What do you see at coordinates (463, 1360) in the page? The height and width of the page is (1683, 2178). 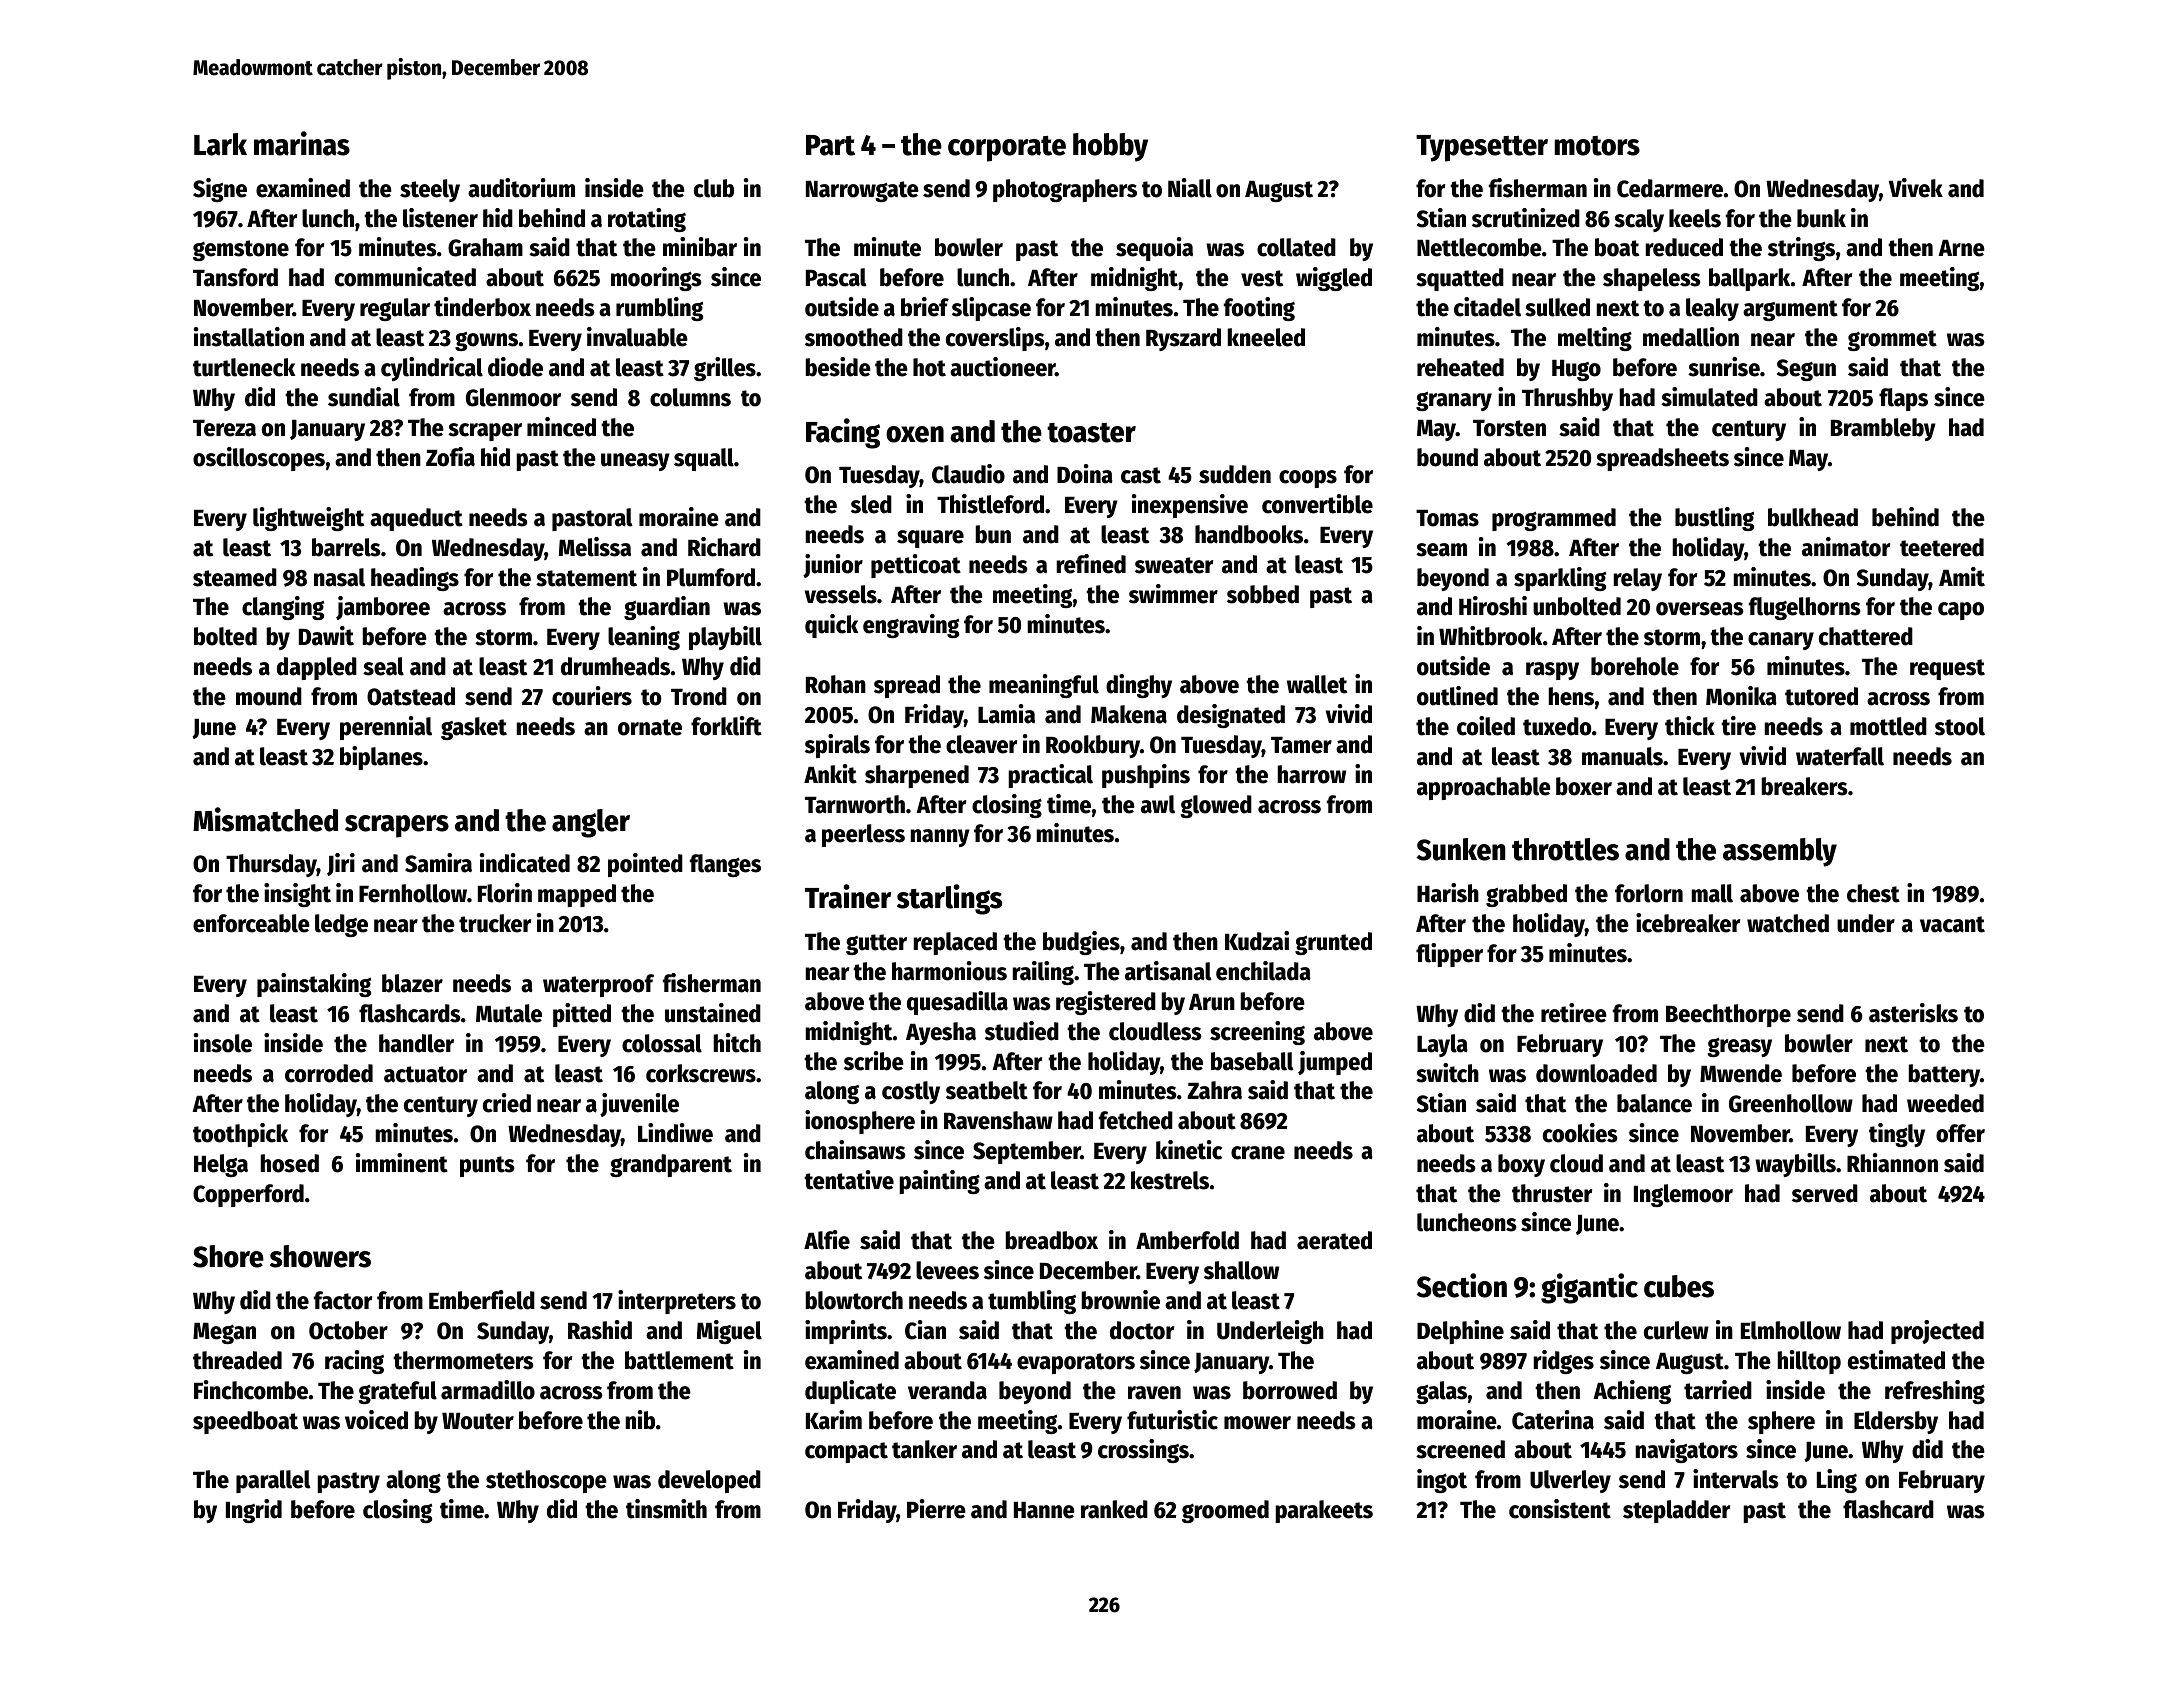 I see `thermometers` at bounding box center [463, 1360].
